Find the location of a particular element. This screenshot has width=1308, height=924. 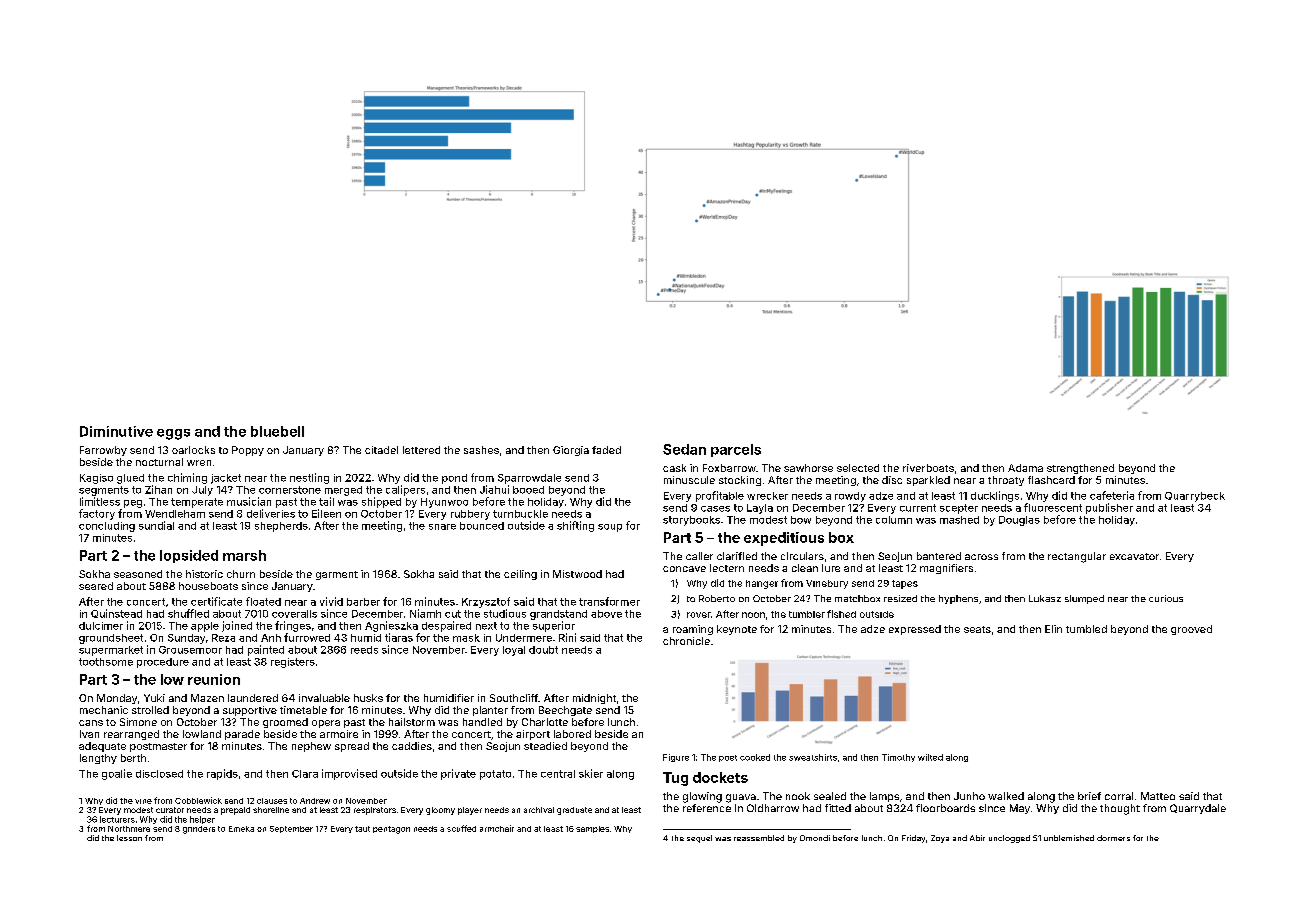

tumbled is located at coordinates (1086, 629).
